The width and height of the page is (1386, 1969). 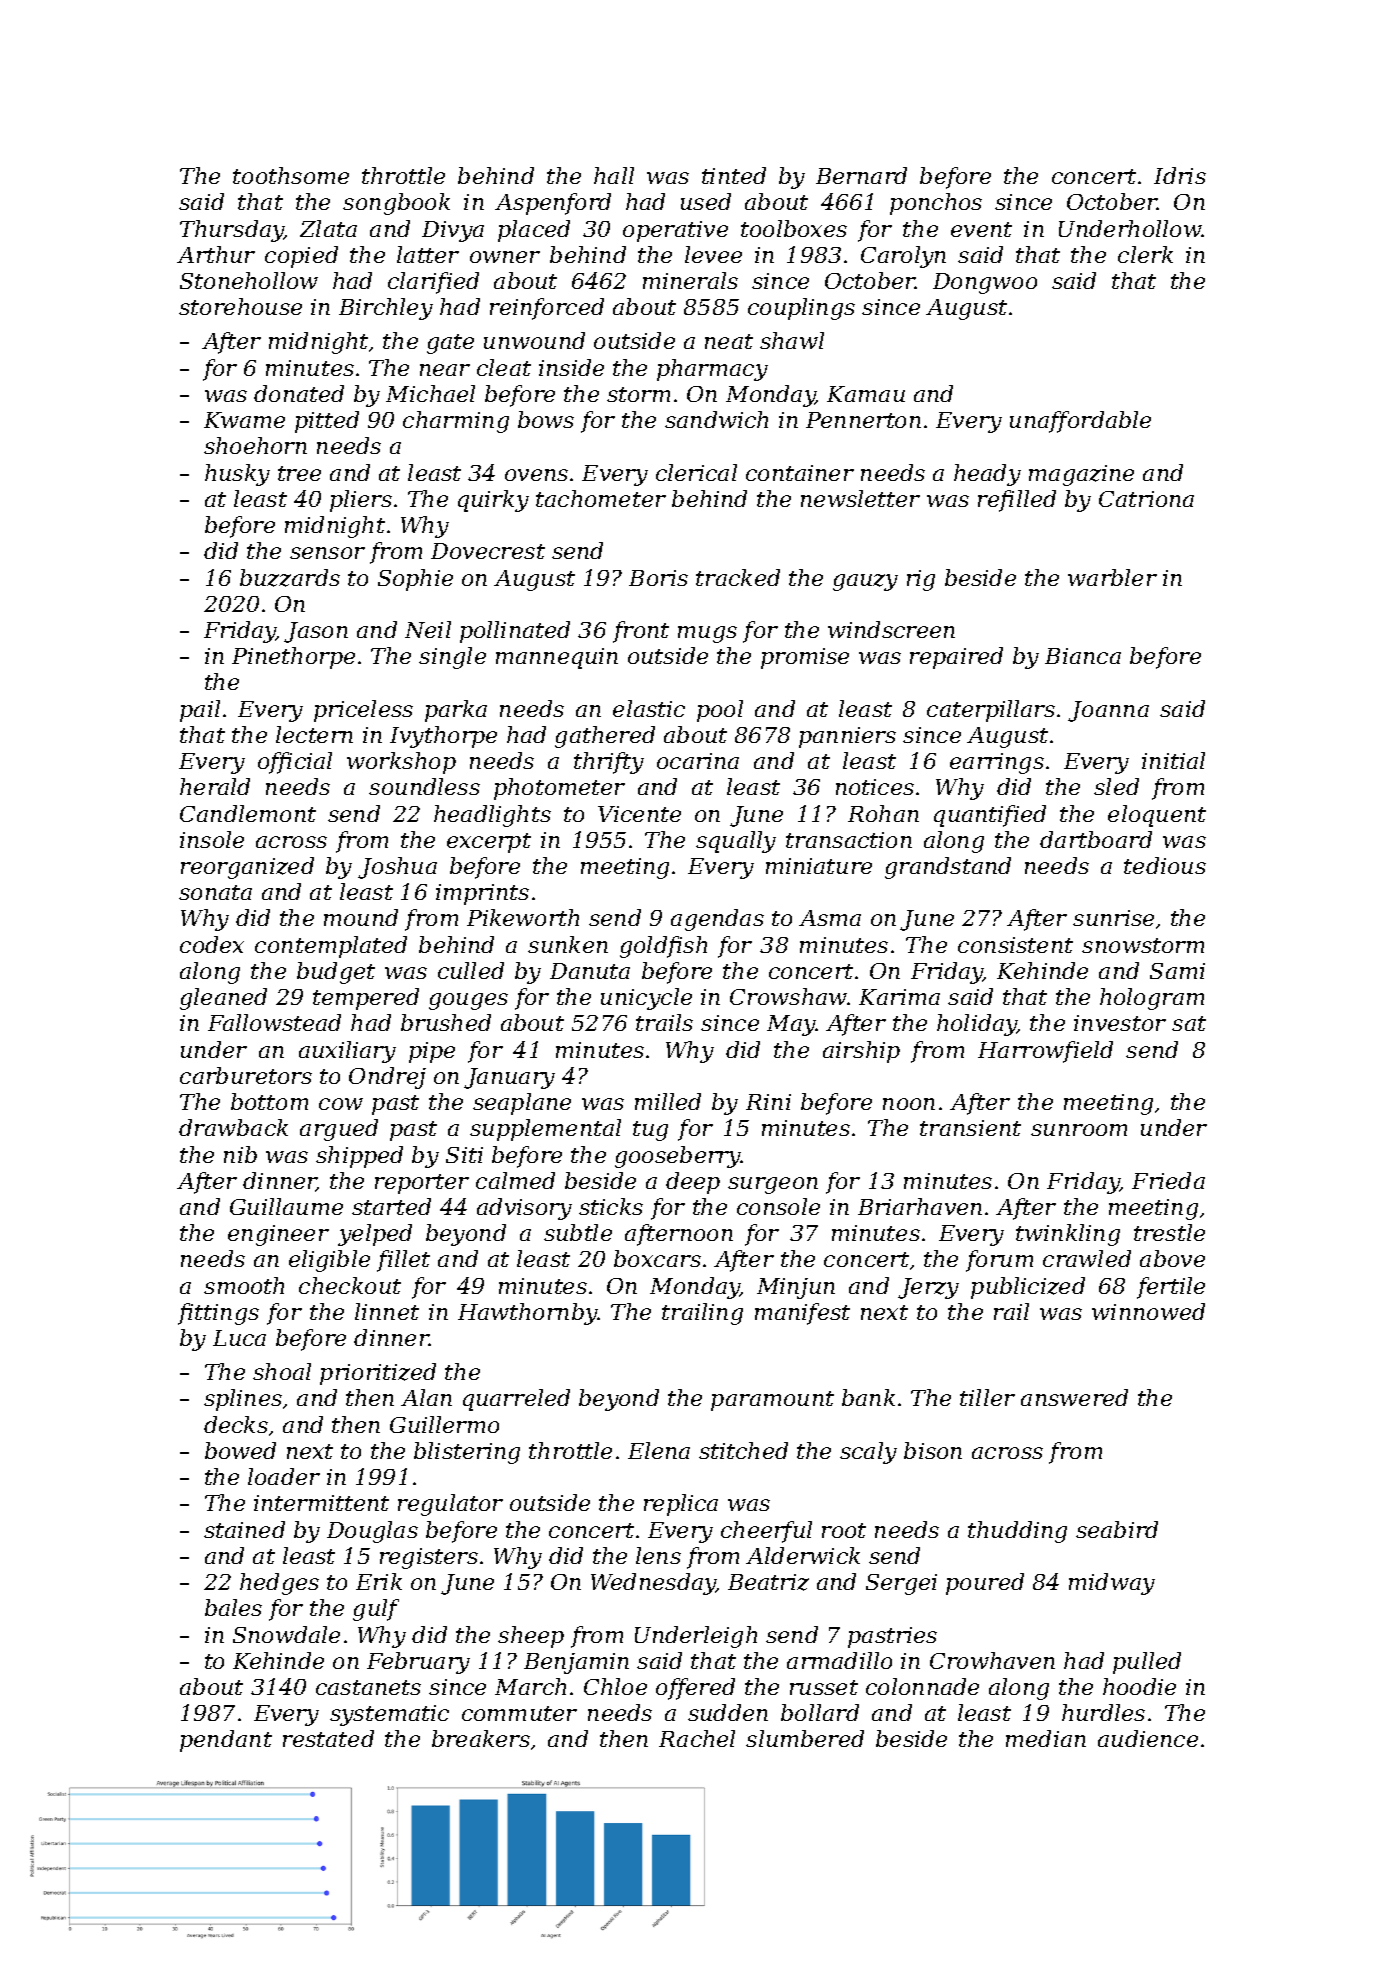 What do you see at coordinates (690, 280) in the page?
I see `minerals` at bounding box center [690, 280].
